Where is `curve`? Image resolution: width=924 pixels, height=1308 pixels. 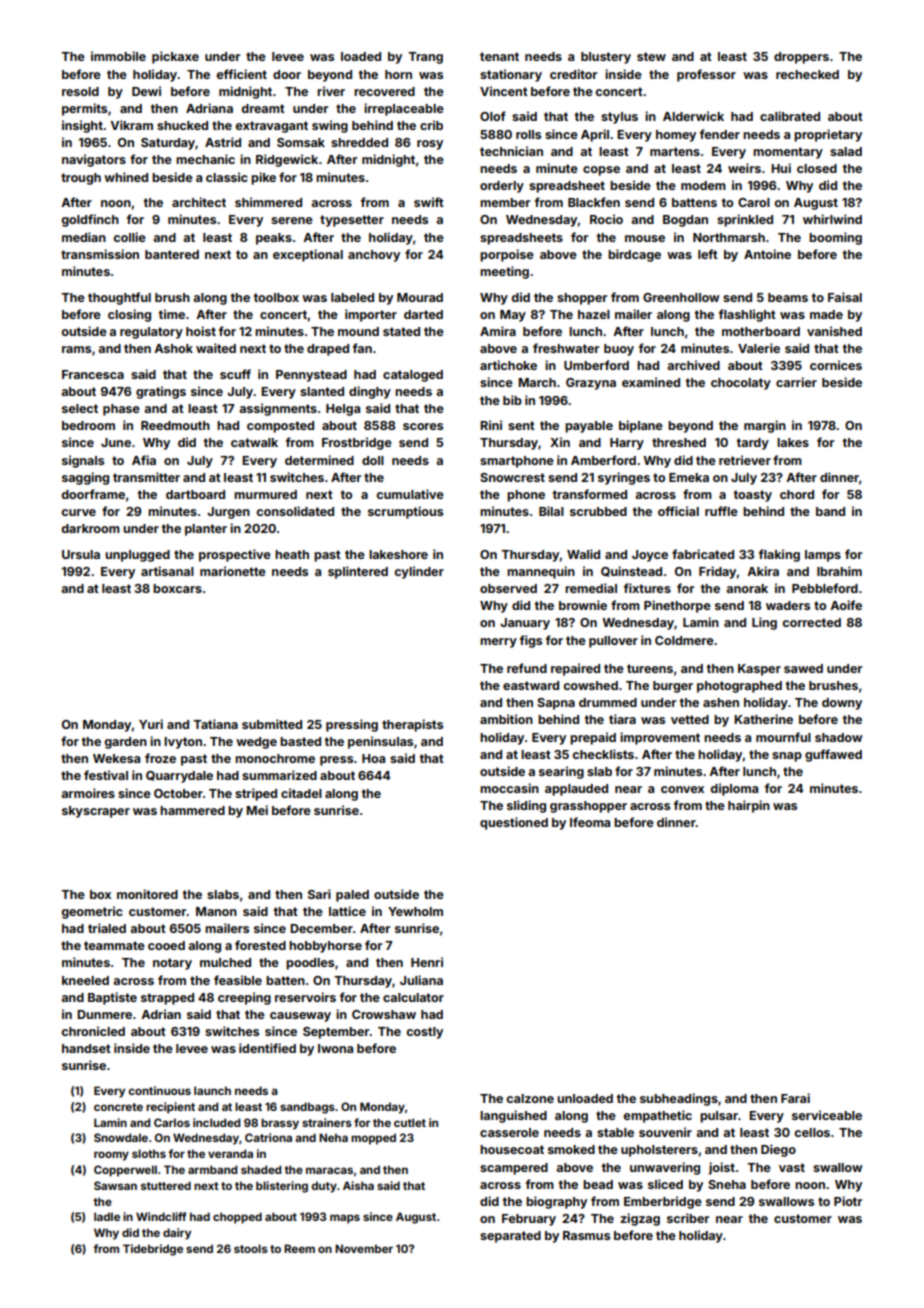 curve is located at coordinates (78, 512).
